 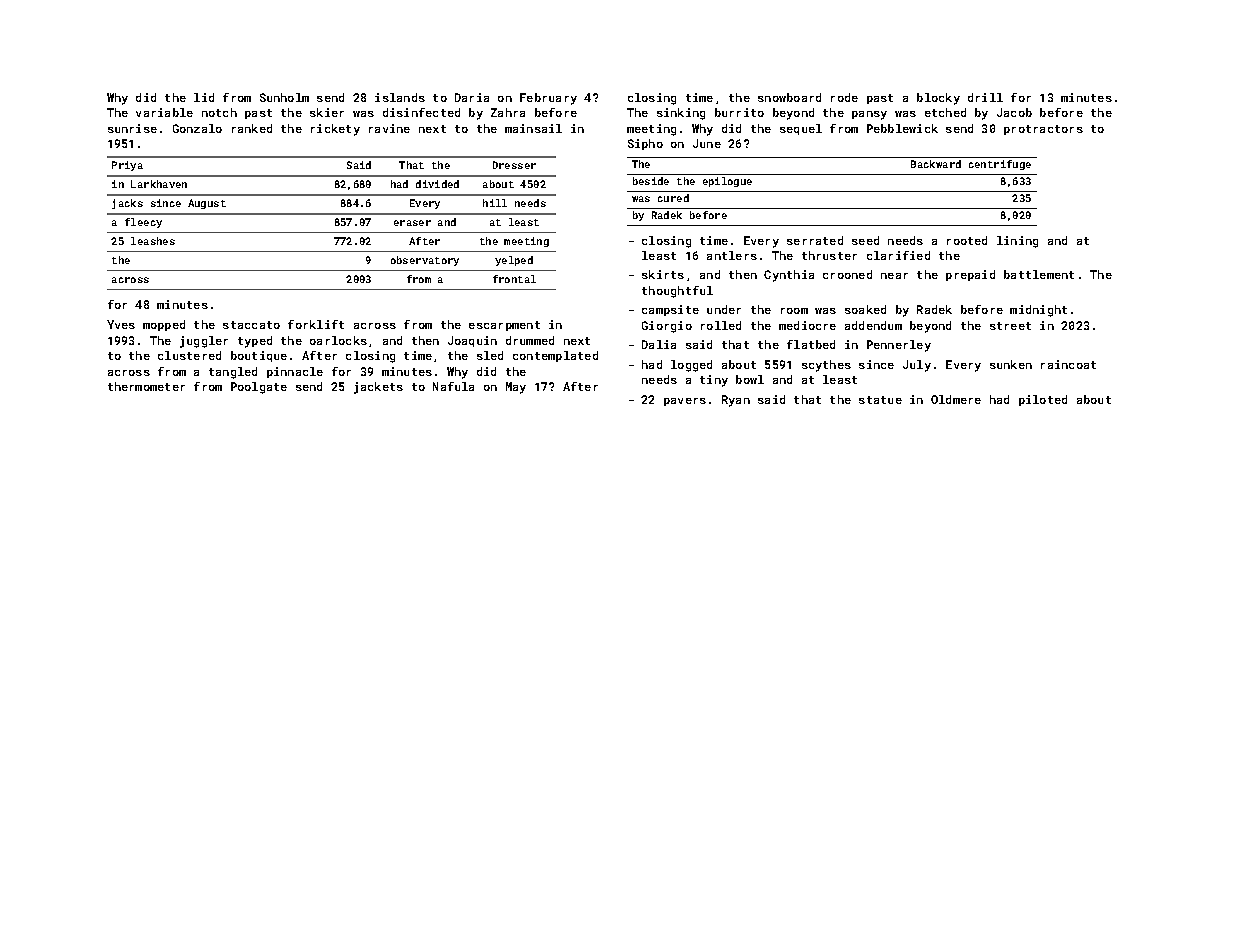 I want to click on tiny, so click(x=714, y=381).
